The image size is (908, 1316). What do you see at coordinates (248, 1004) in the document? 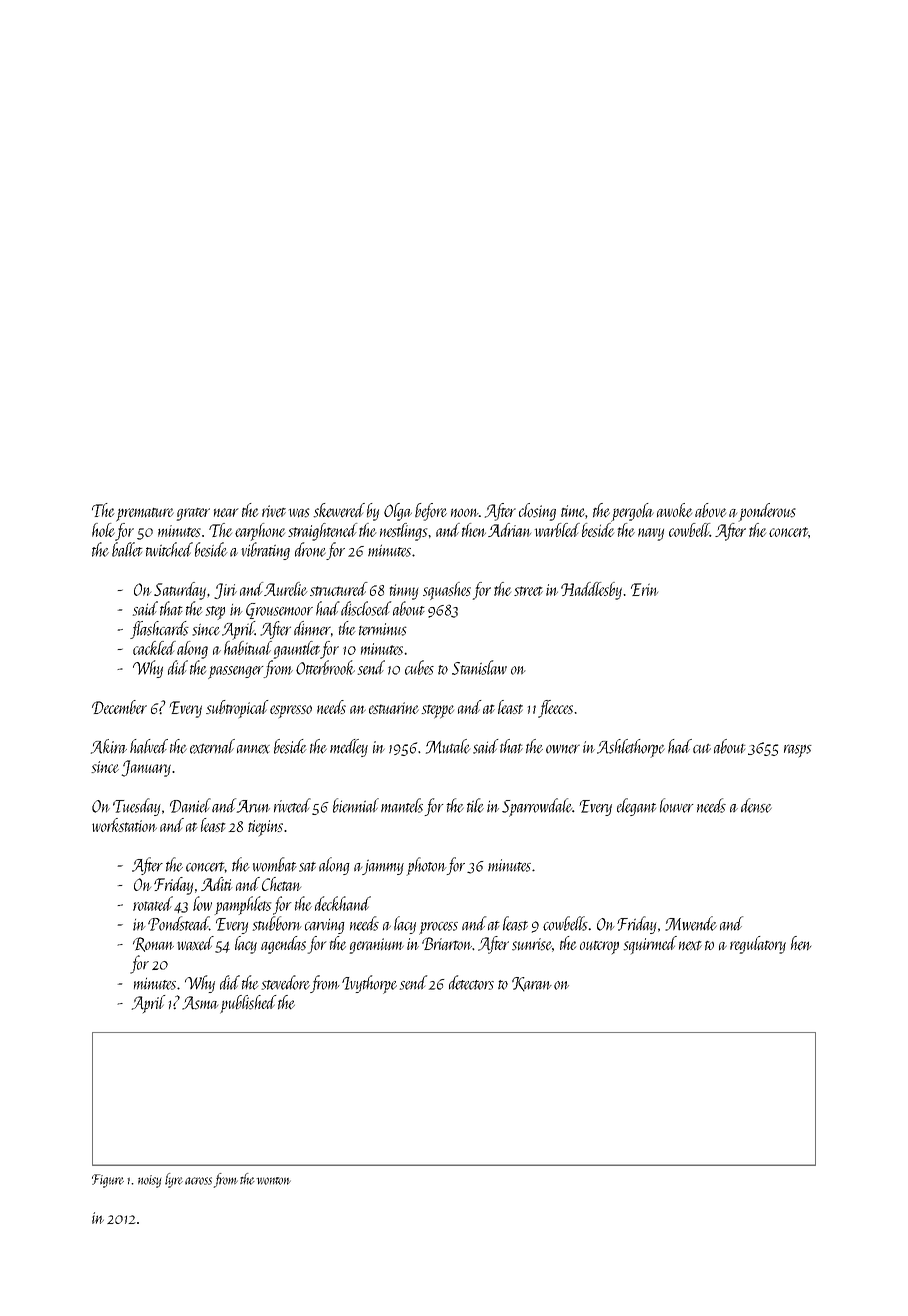
I see `published` at bounding box center [248, 1004].
